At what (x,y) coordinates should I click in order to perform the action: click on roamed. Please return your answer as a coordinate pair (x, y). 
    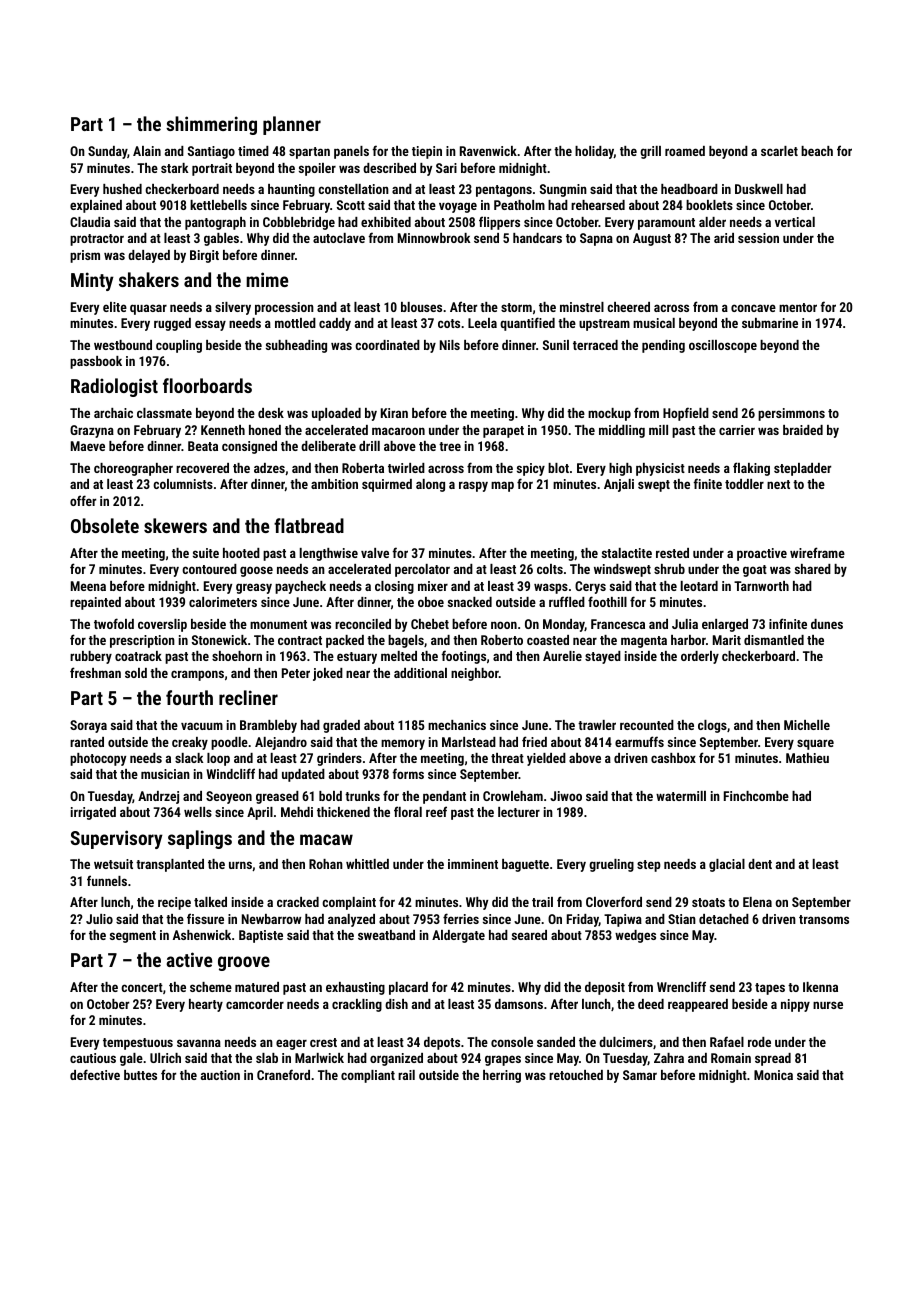
    Looking at the image, I should click on (685, 151).
